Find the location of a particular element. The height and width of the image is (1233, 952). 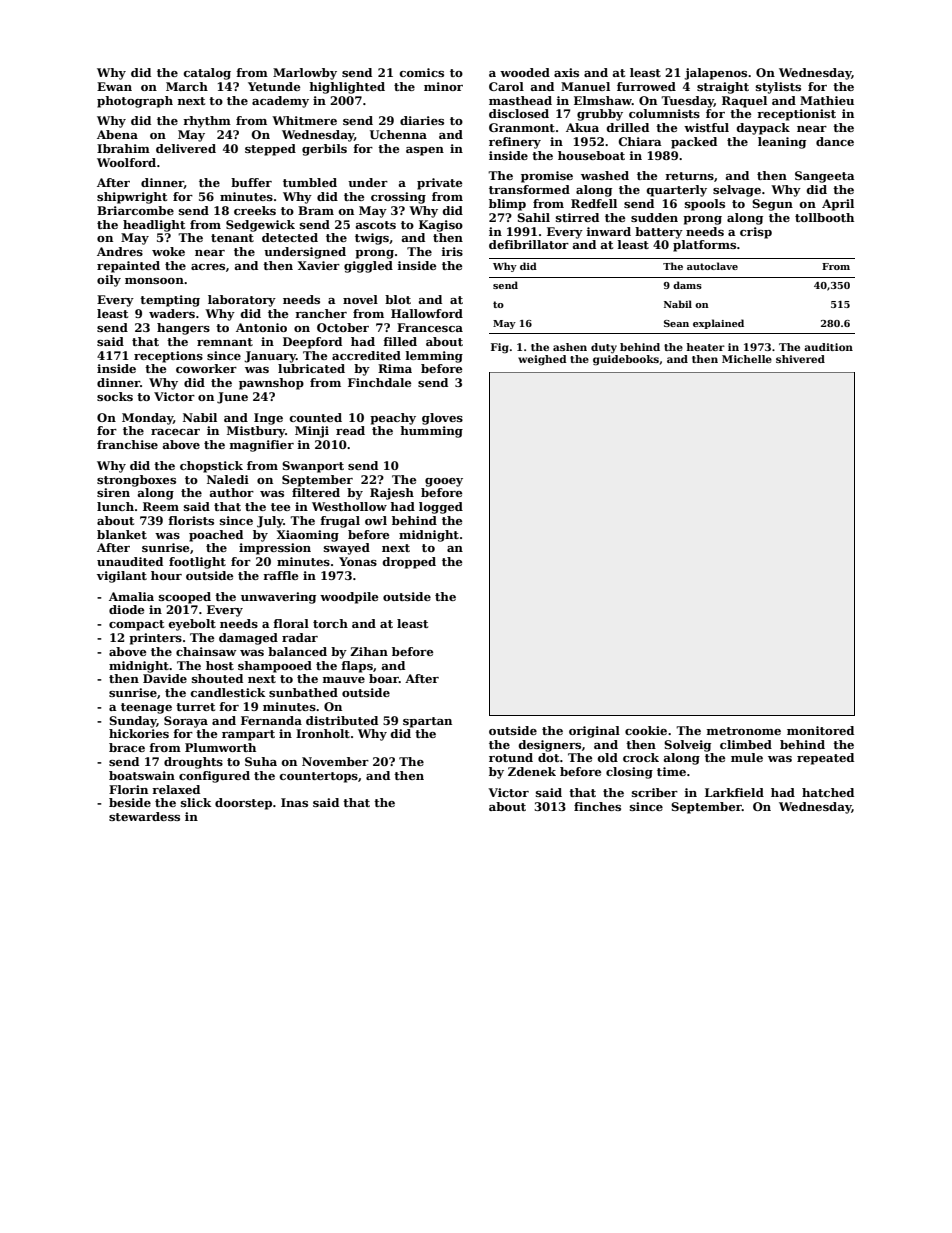

gooey is located at coordinates (444, 482).
